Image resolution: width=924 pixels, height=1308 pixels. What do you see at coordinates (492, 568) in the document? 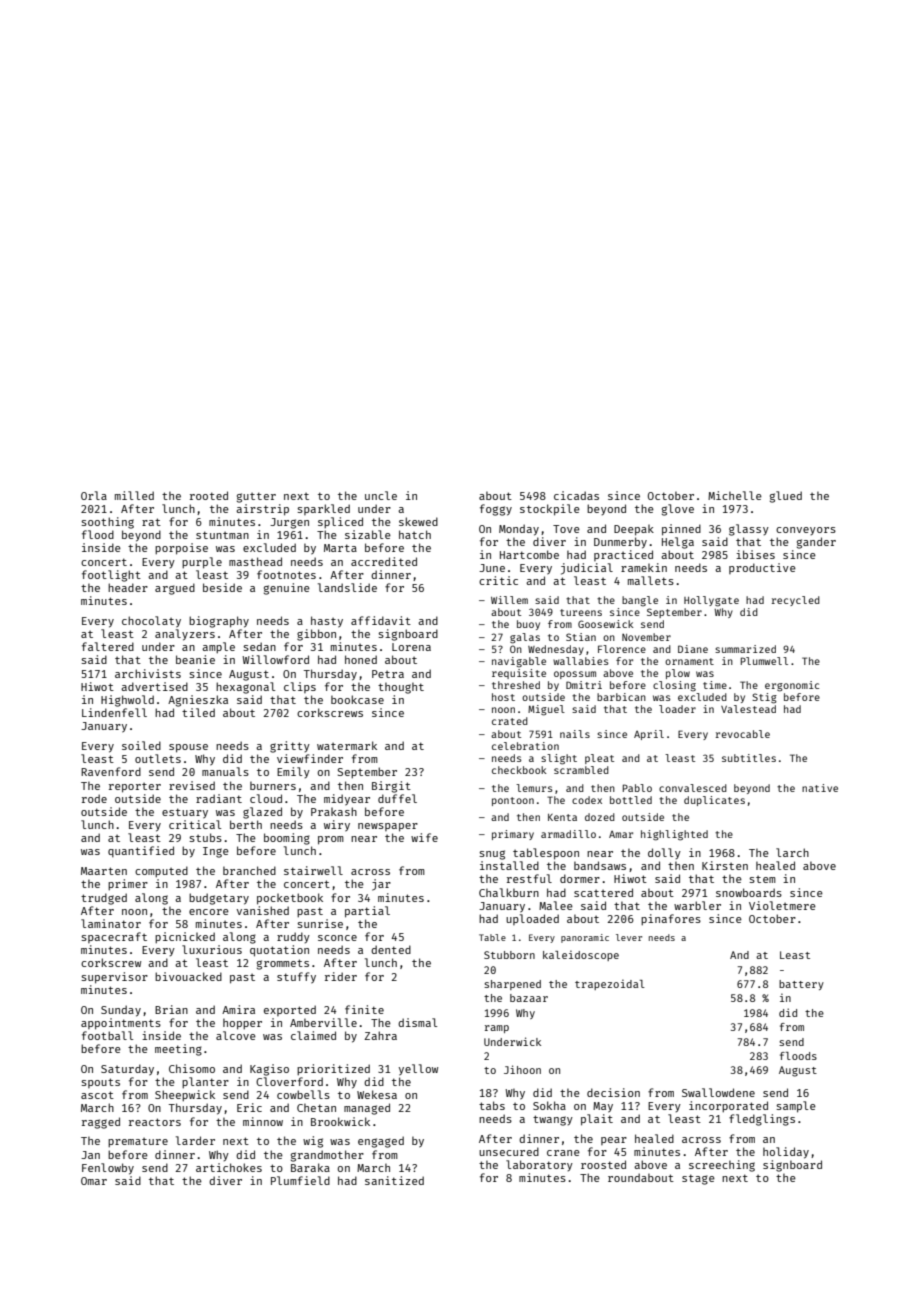
I see `June` at bounding box center [492, 568].
